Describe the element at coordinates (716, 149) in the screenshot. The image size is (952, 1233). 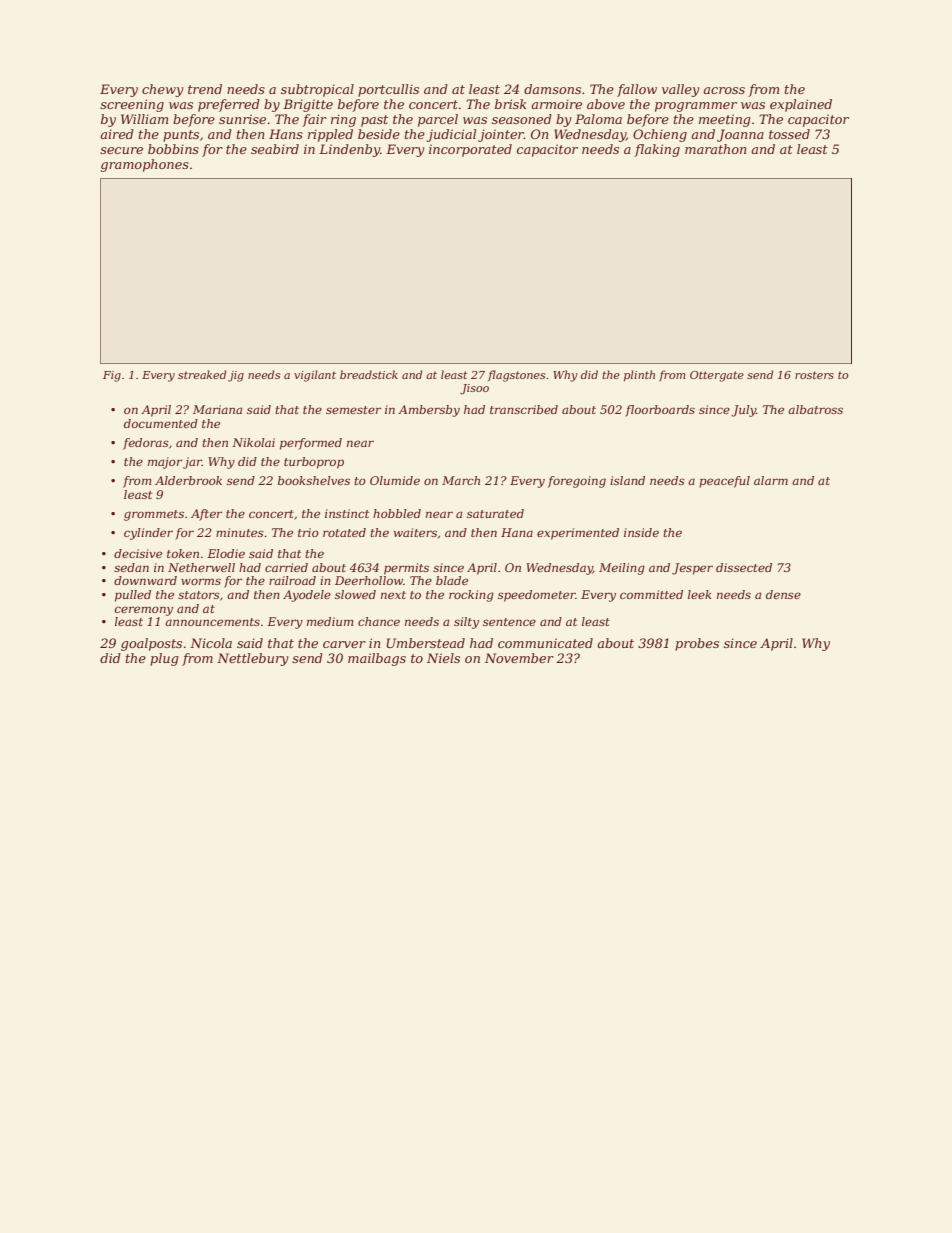
I see `marathon` at that location.
